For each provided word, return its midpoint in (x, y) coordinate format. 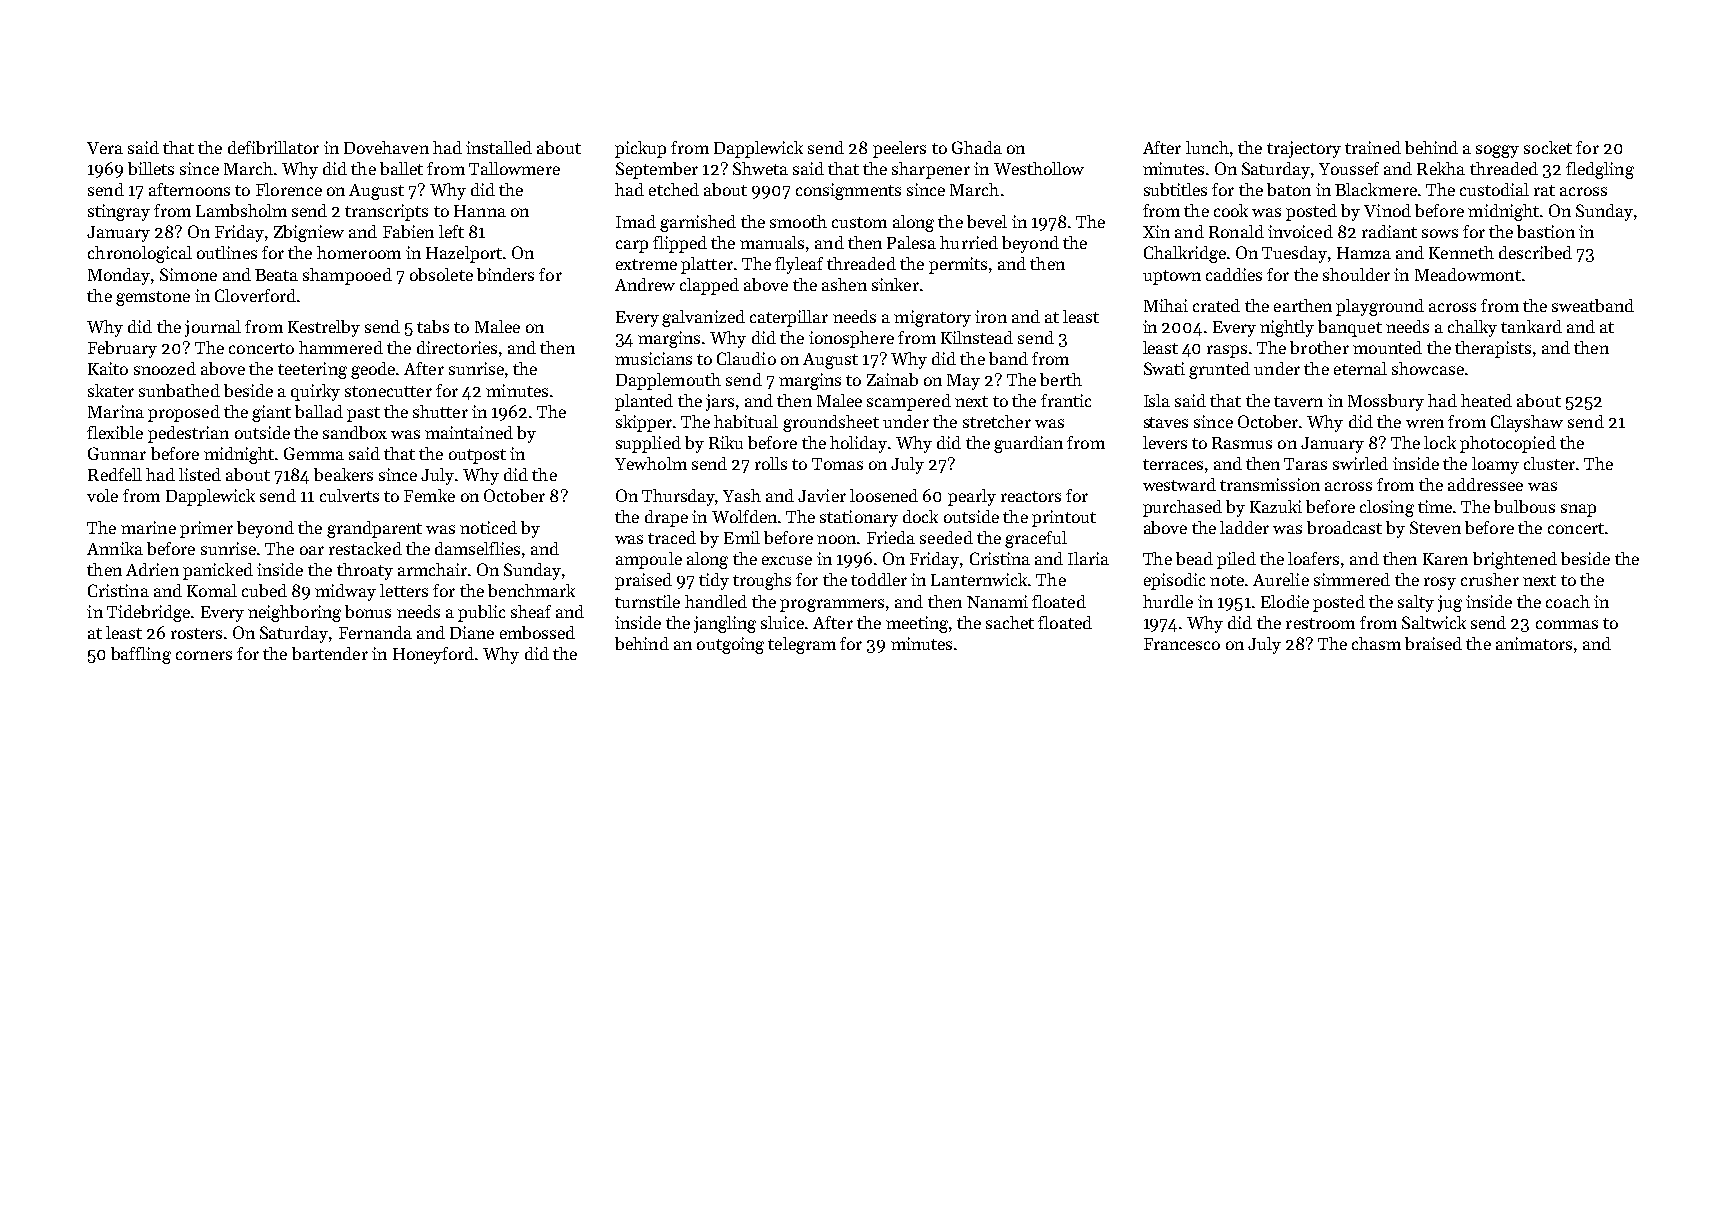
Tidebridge (148, 613)
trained (1373, 147)
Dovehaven (386, 147)
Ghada (977, 147)
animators (1534, 643)
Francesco (1182, 644)
